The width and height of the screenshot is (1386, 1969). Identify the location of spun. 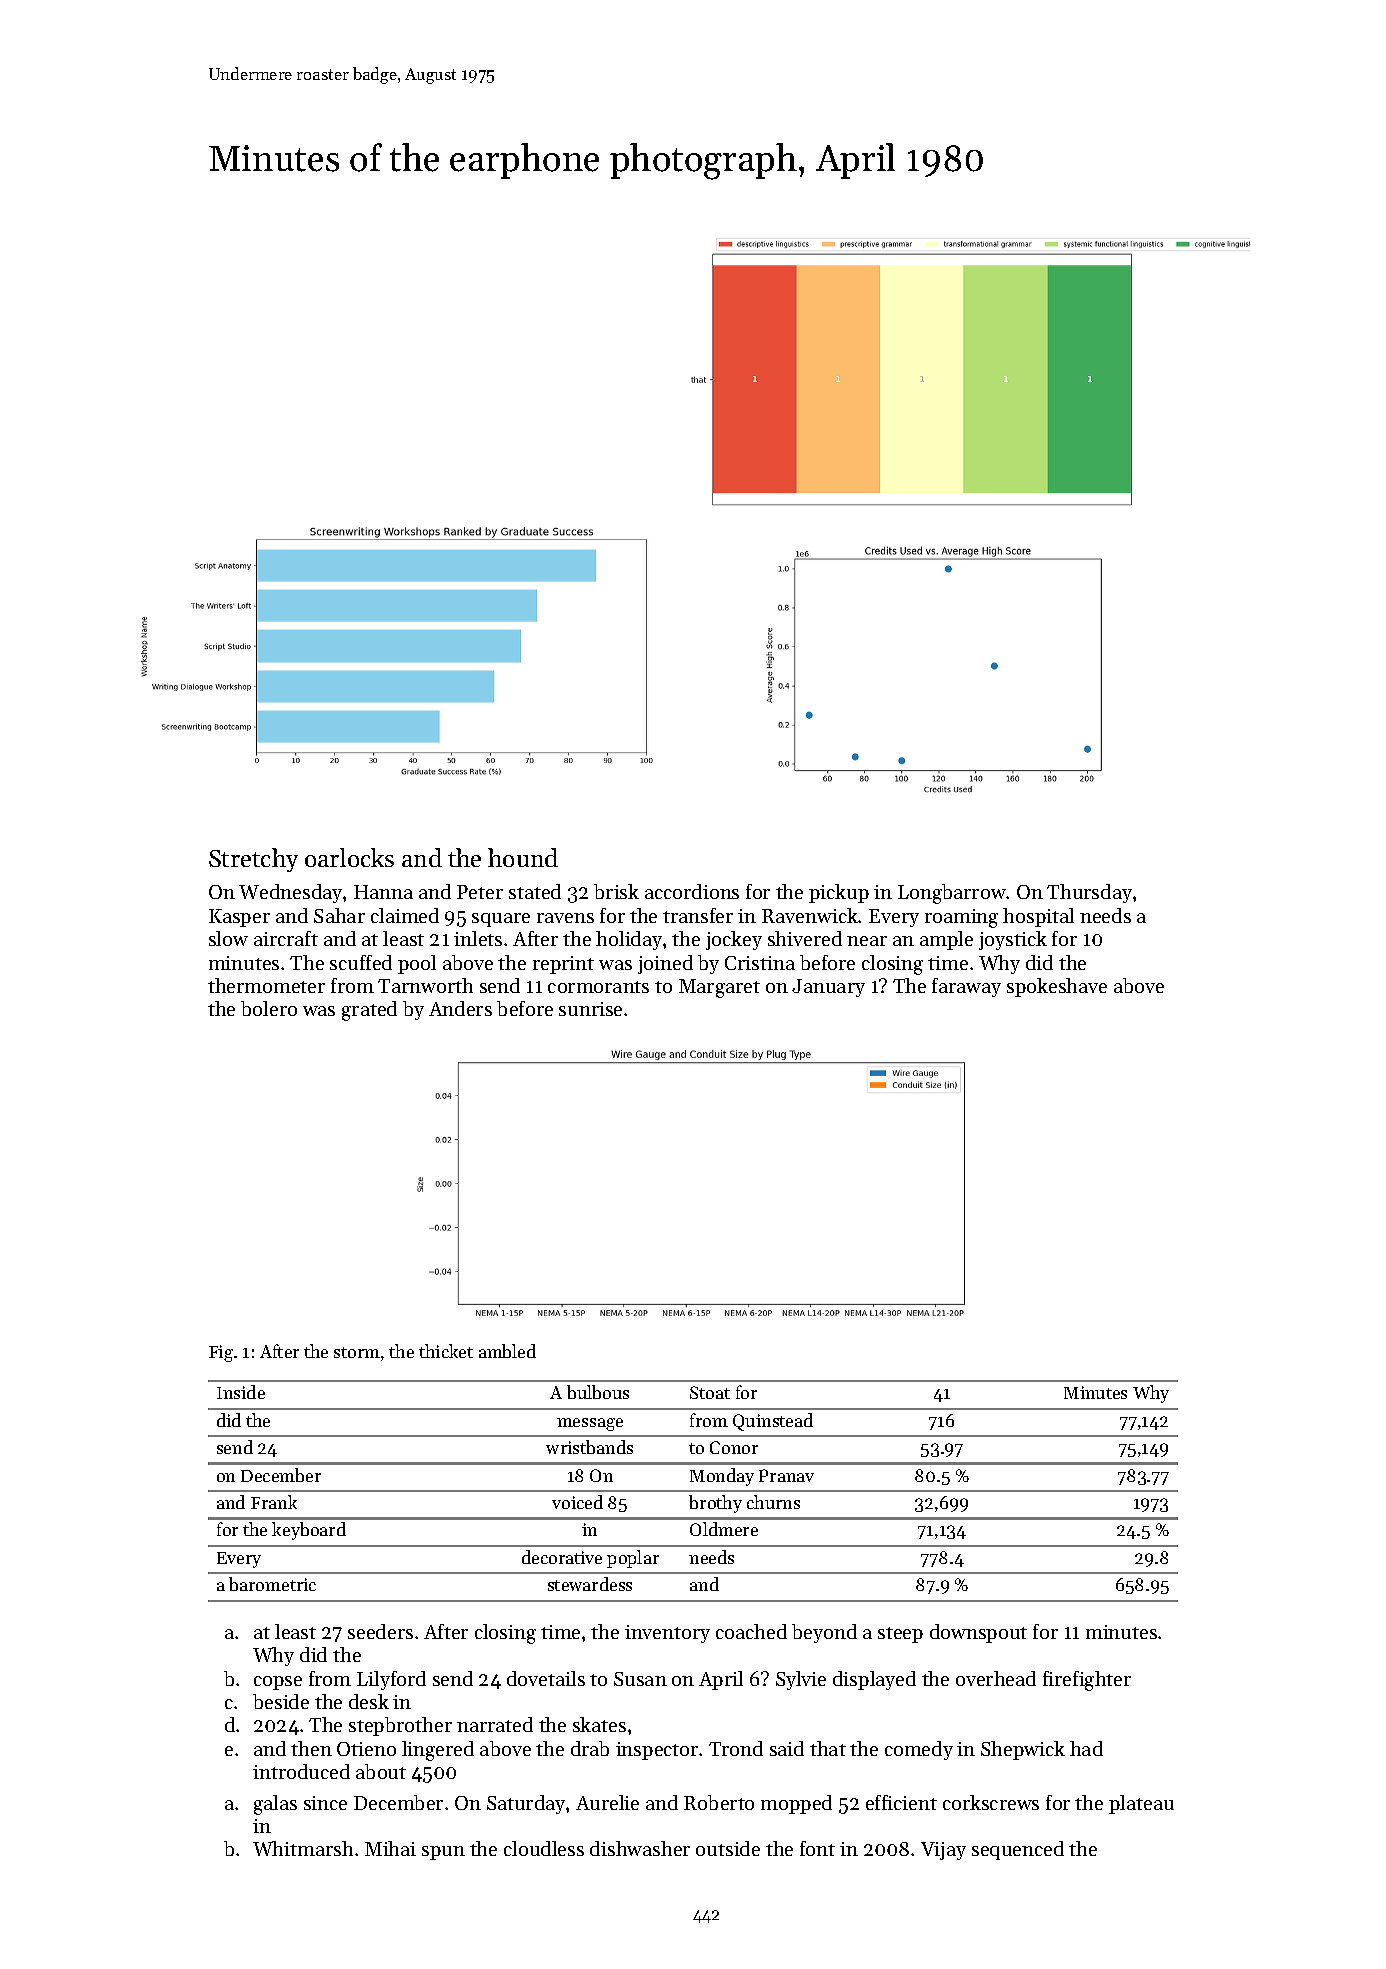
(443, 1853).
